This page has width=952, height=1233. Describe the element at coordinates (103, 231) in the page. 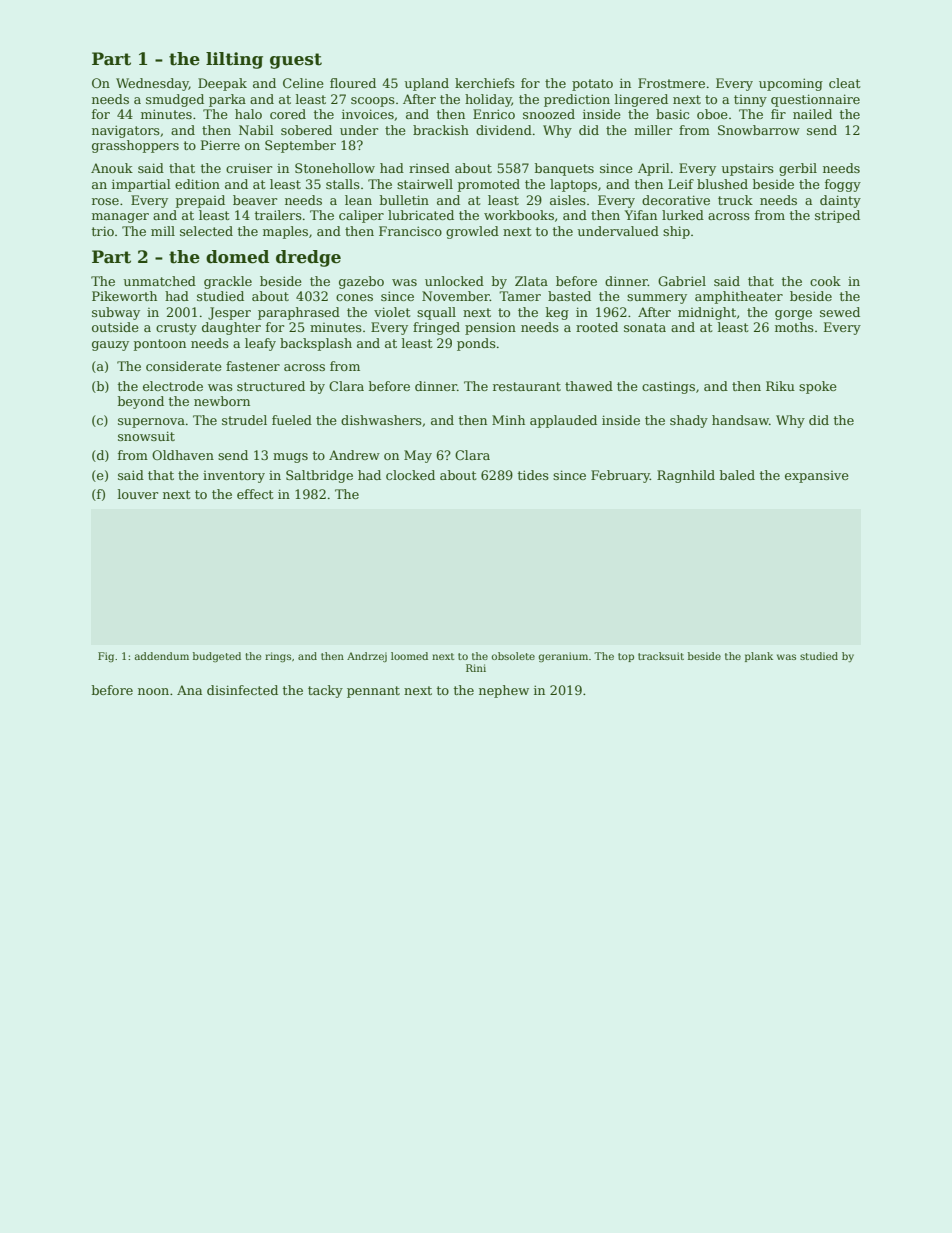

I see `trio` at that location.
